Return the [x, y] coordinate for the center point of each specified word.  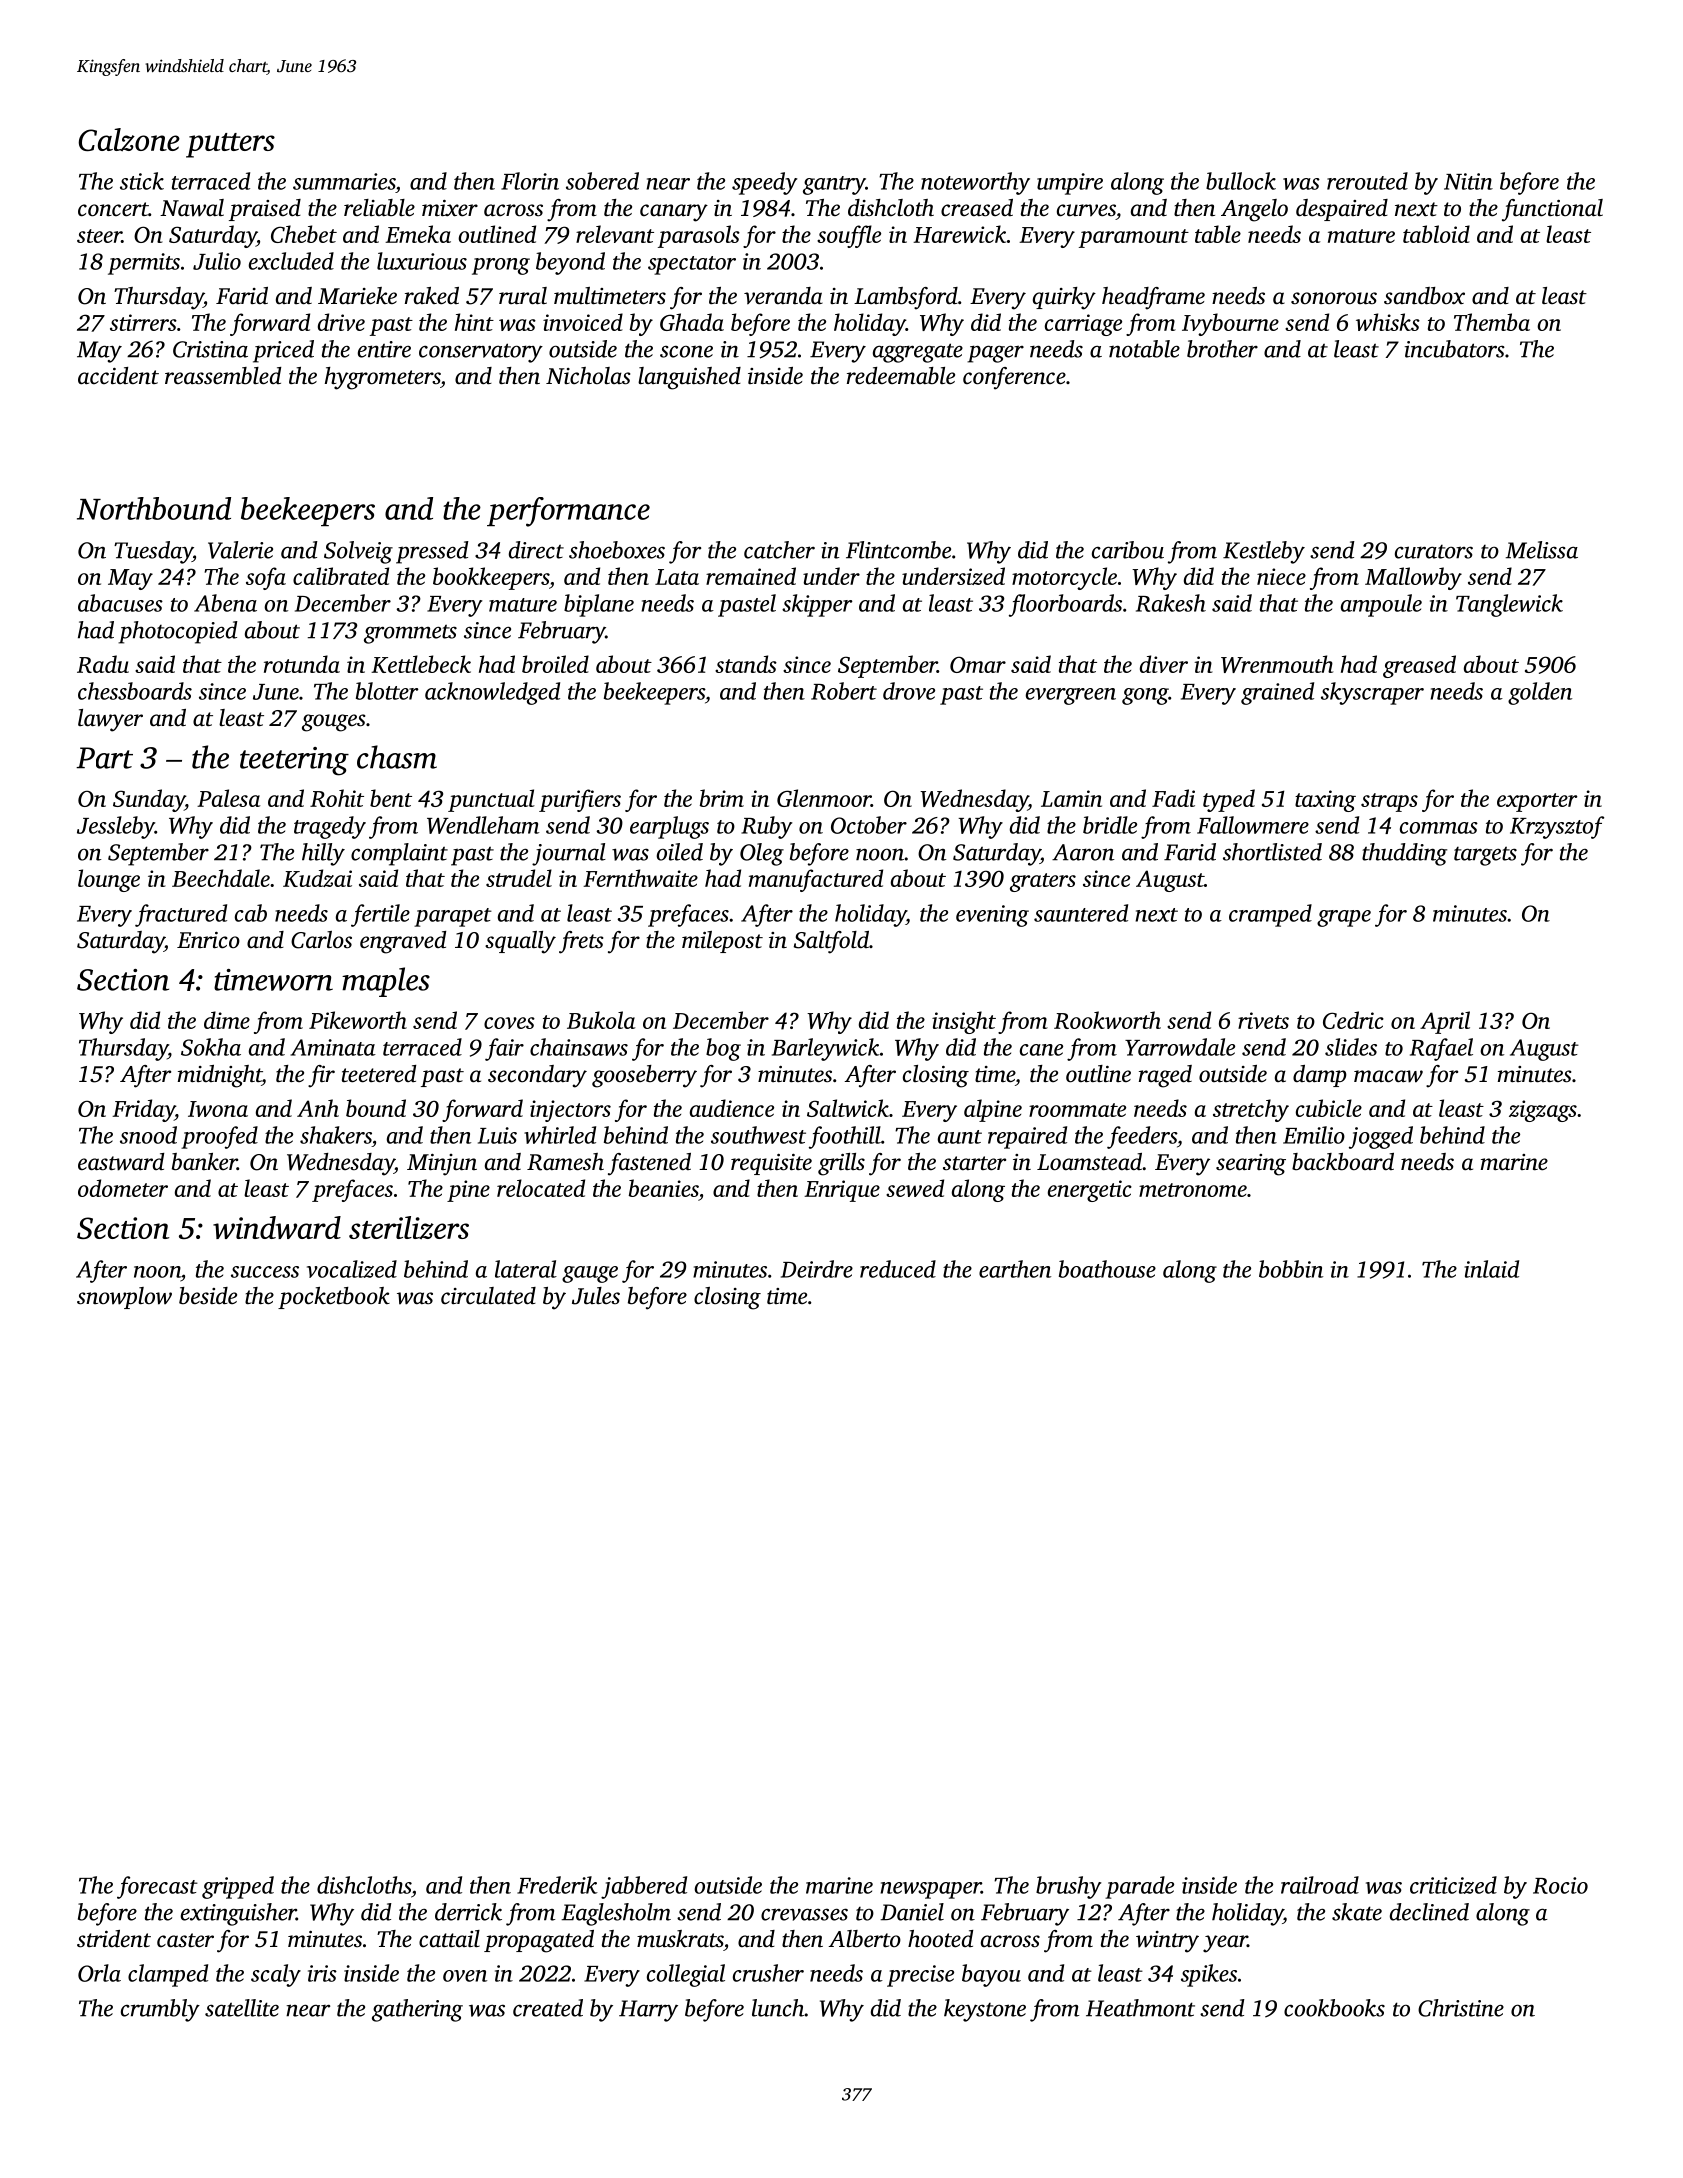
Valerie [240, 550]
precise [920, 1976]
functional [1552, 210]
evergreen [1071, 696]
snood [148, 1135]
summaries [344, 181]
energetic [1090, 1191]
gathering [417, 2010]
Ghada [692, 322]
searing [1251, 1165]
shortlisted [1272, 852]
